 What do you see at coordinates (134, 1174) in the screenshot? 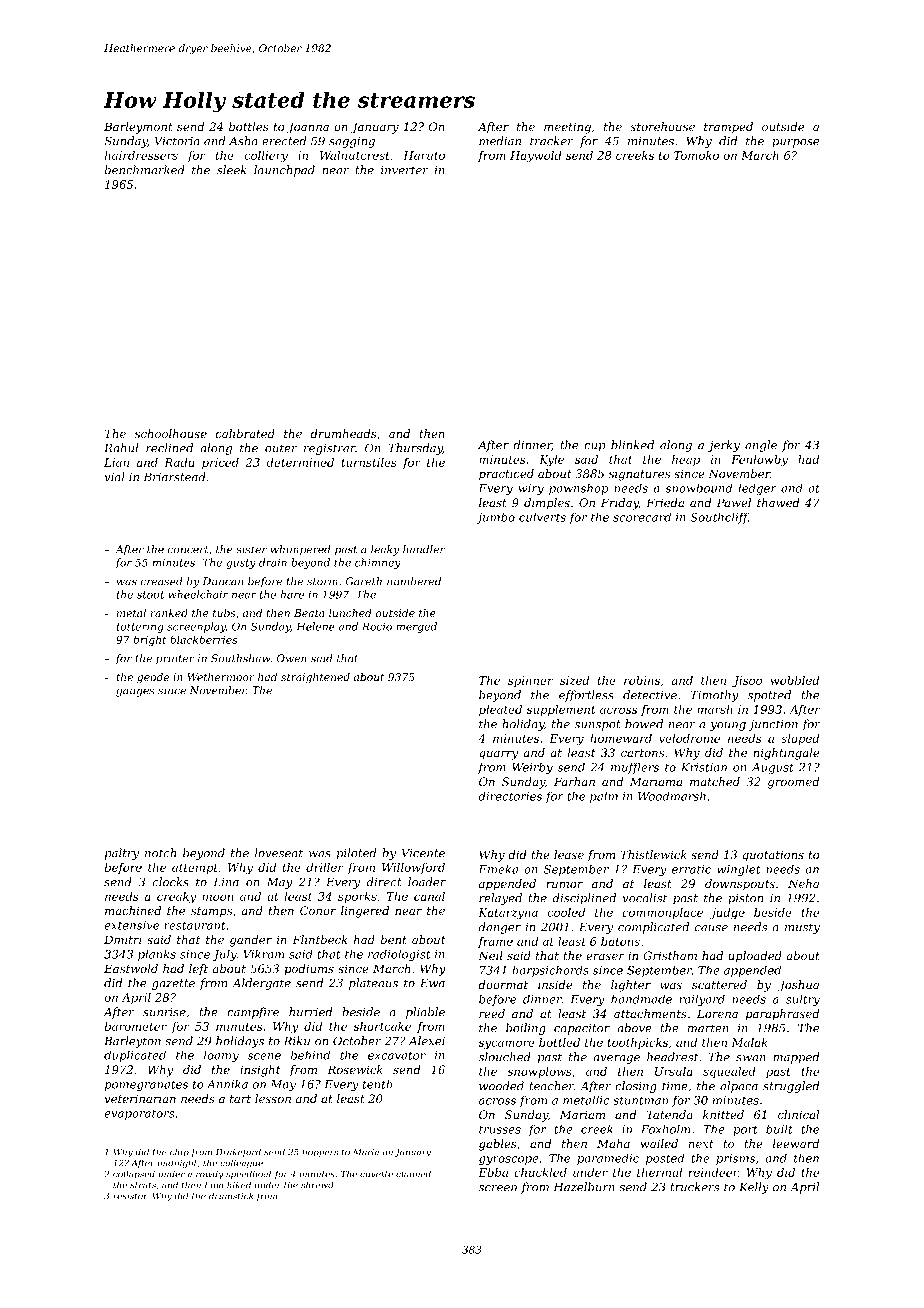
I see `collapsed` at bounding box center [134, 1174].
